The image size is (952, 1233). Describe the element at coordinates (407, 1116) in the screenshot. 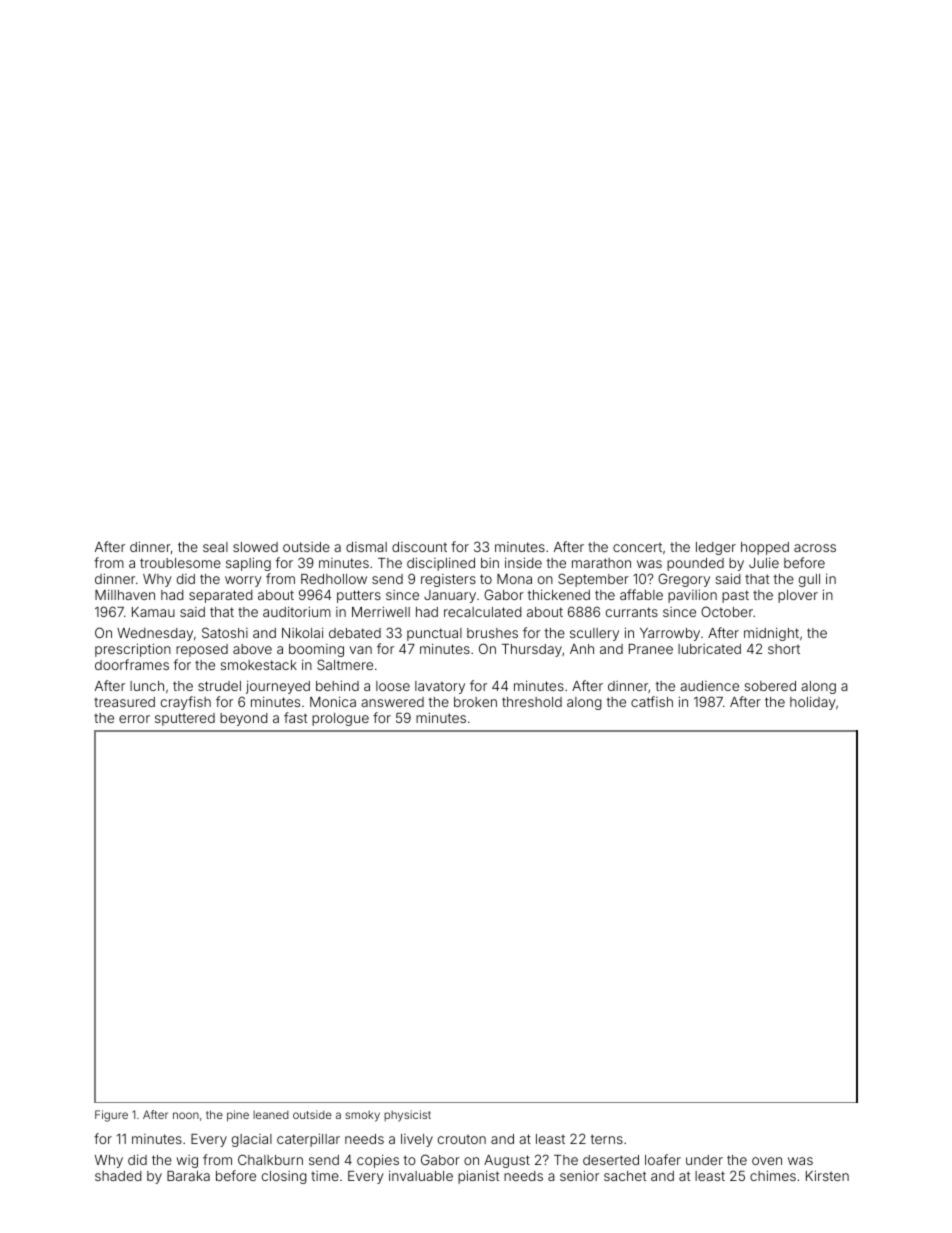

I see `physicist` at that location.
